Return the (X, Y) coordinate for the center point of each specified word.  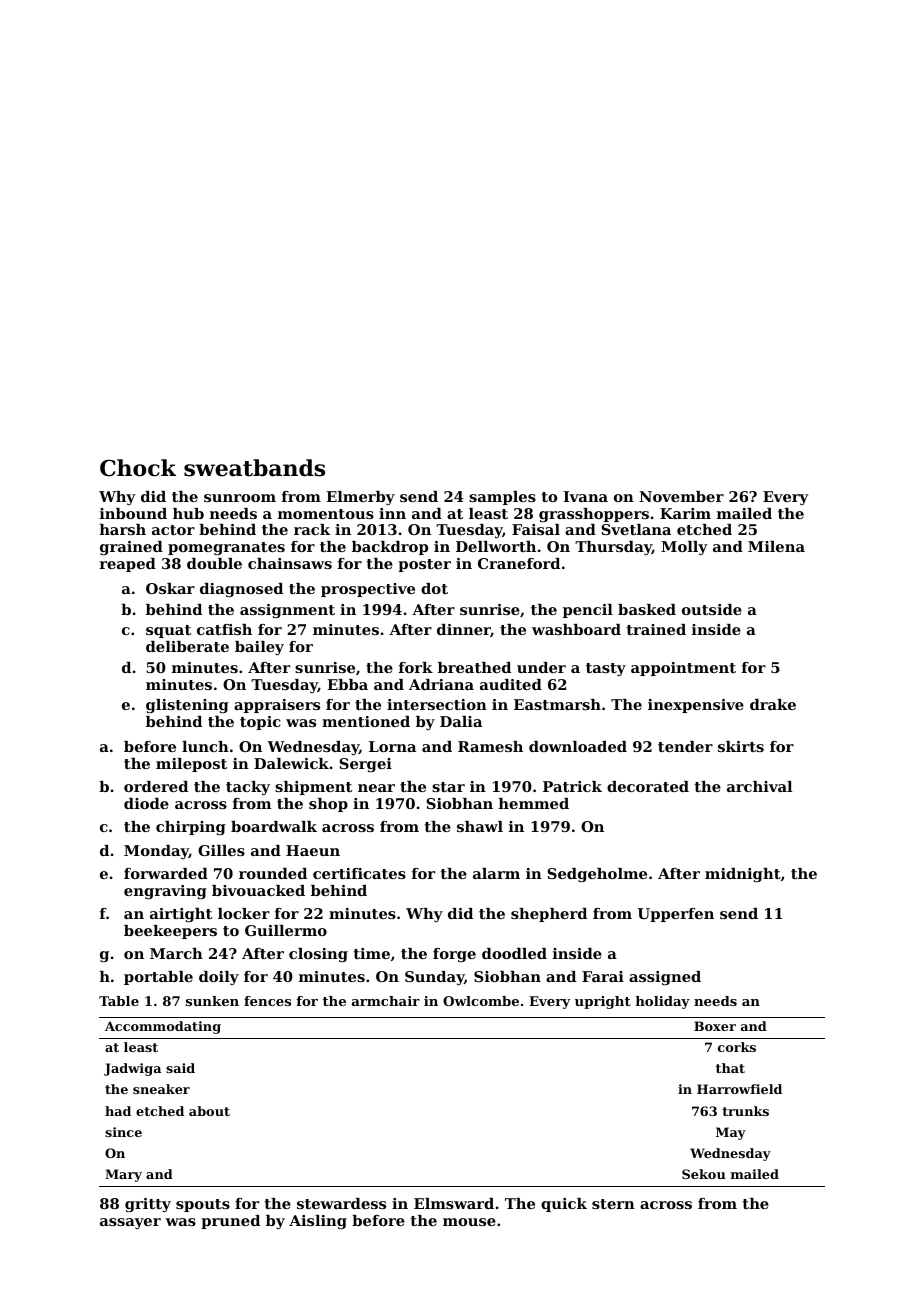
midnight (743, 875)
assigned (665, 978)
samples (502, 498)
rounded (273, 873)
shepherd (549, 915)
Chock (138, 468)
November (681, 496)
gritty (148, 1205)
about (209, 1111)
